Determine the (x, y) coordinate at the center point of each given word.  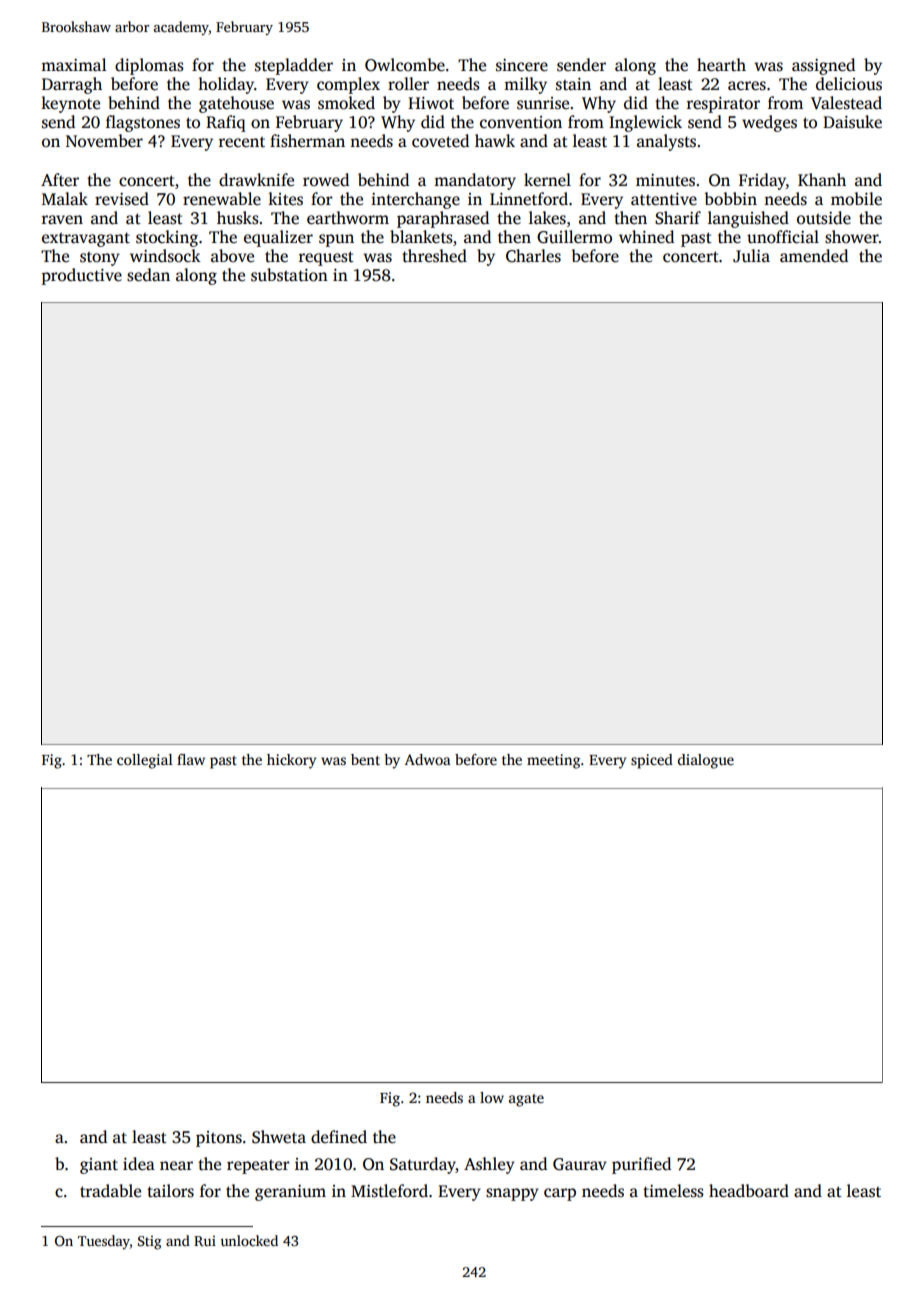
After (60, 180)
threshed (434, 256)
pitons (219, 1139)
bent (365, 759)
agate (526, 1100)
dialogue (706, 761)
